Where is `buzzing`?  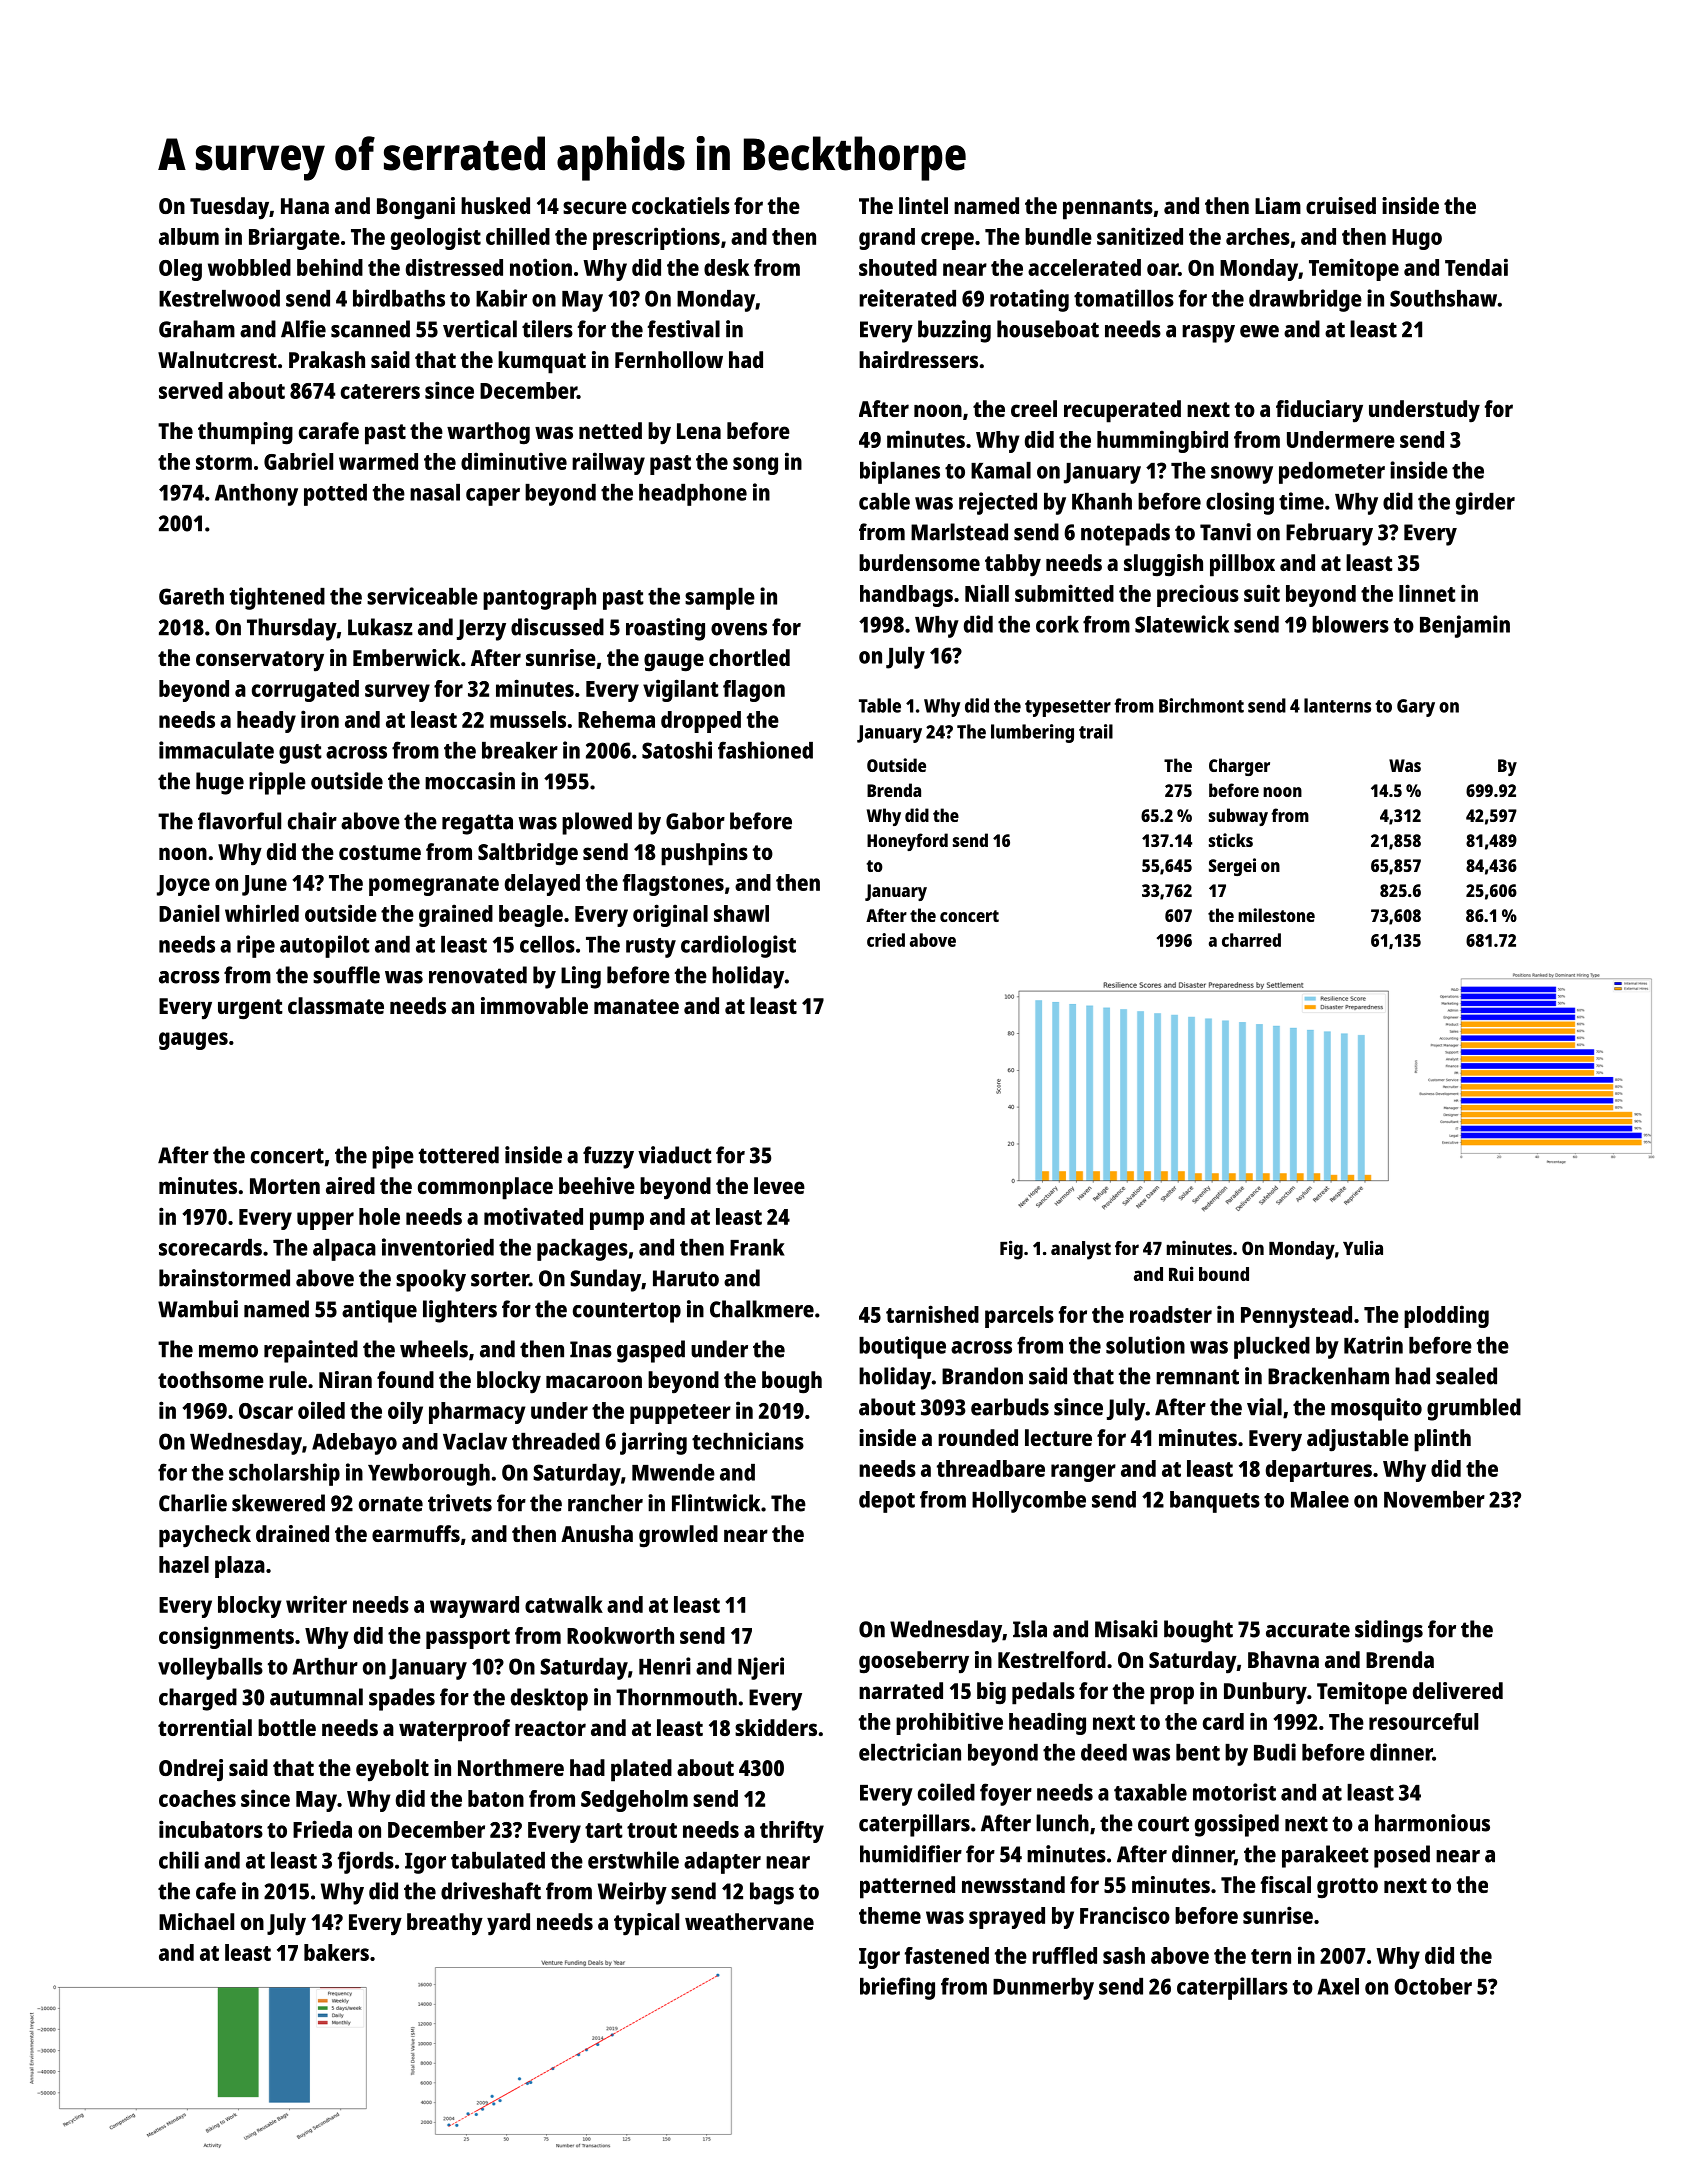
buzzing is located at coordinates (954, 331).
